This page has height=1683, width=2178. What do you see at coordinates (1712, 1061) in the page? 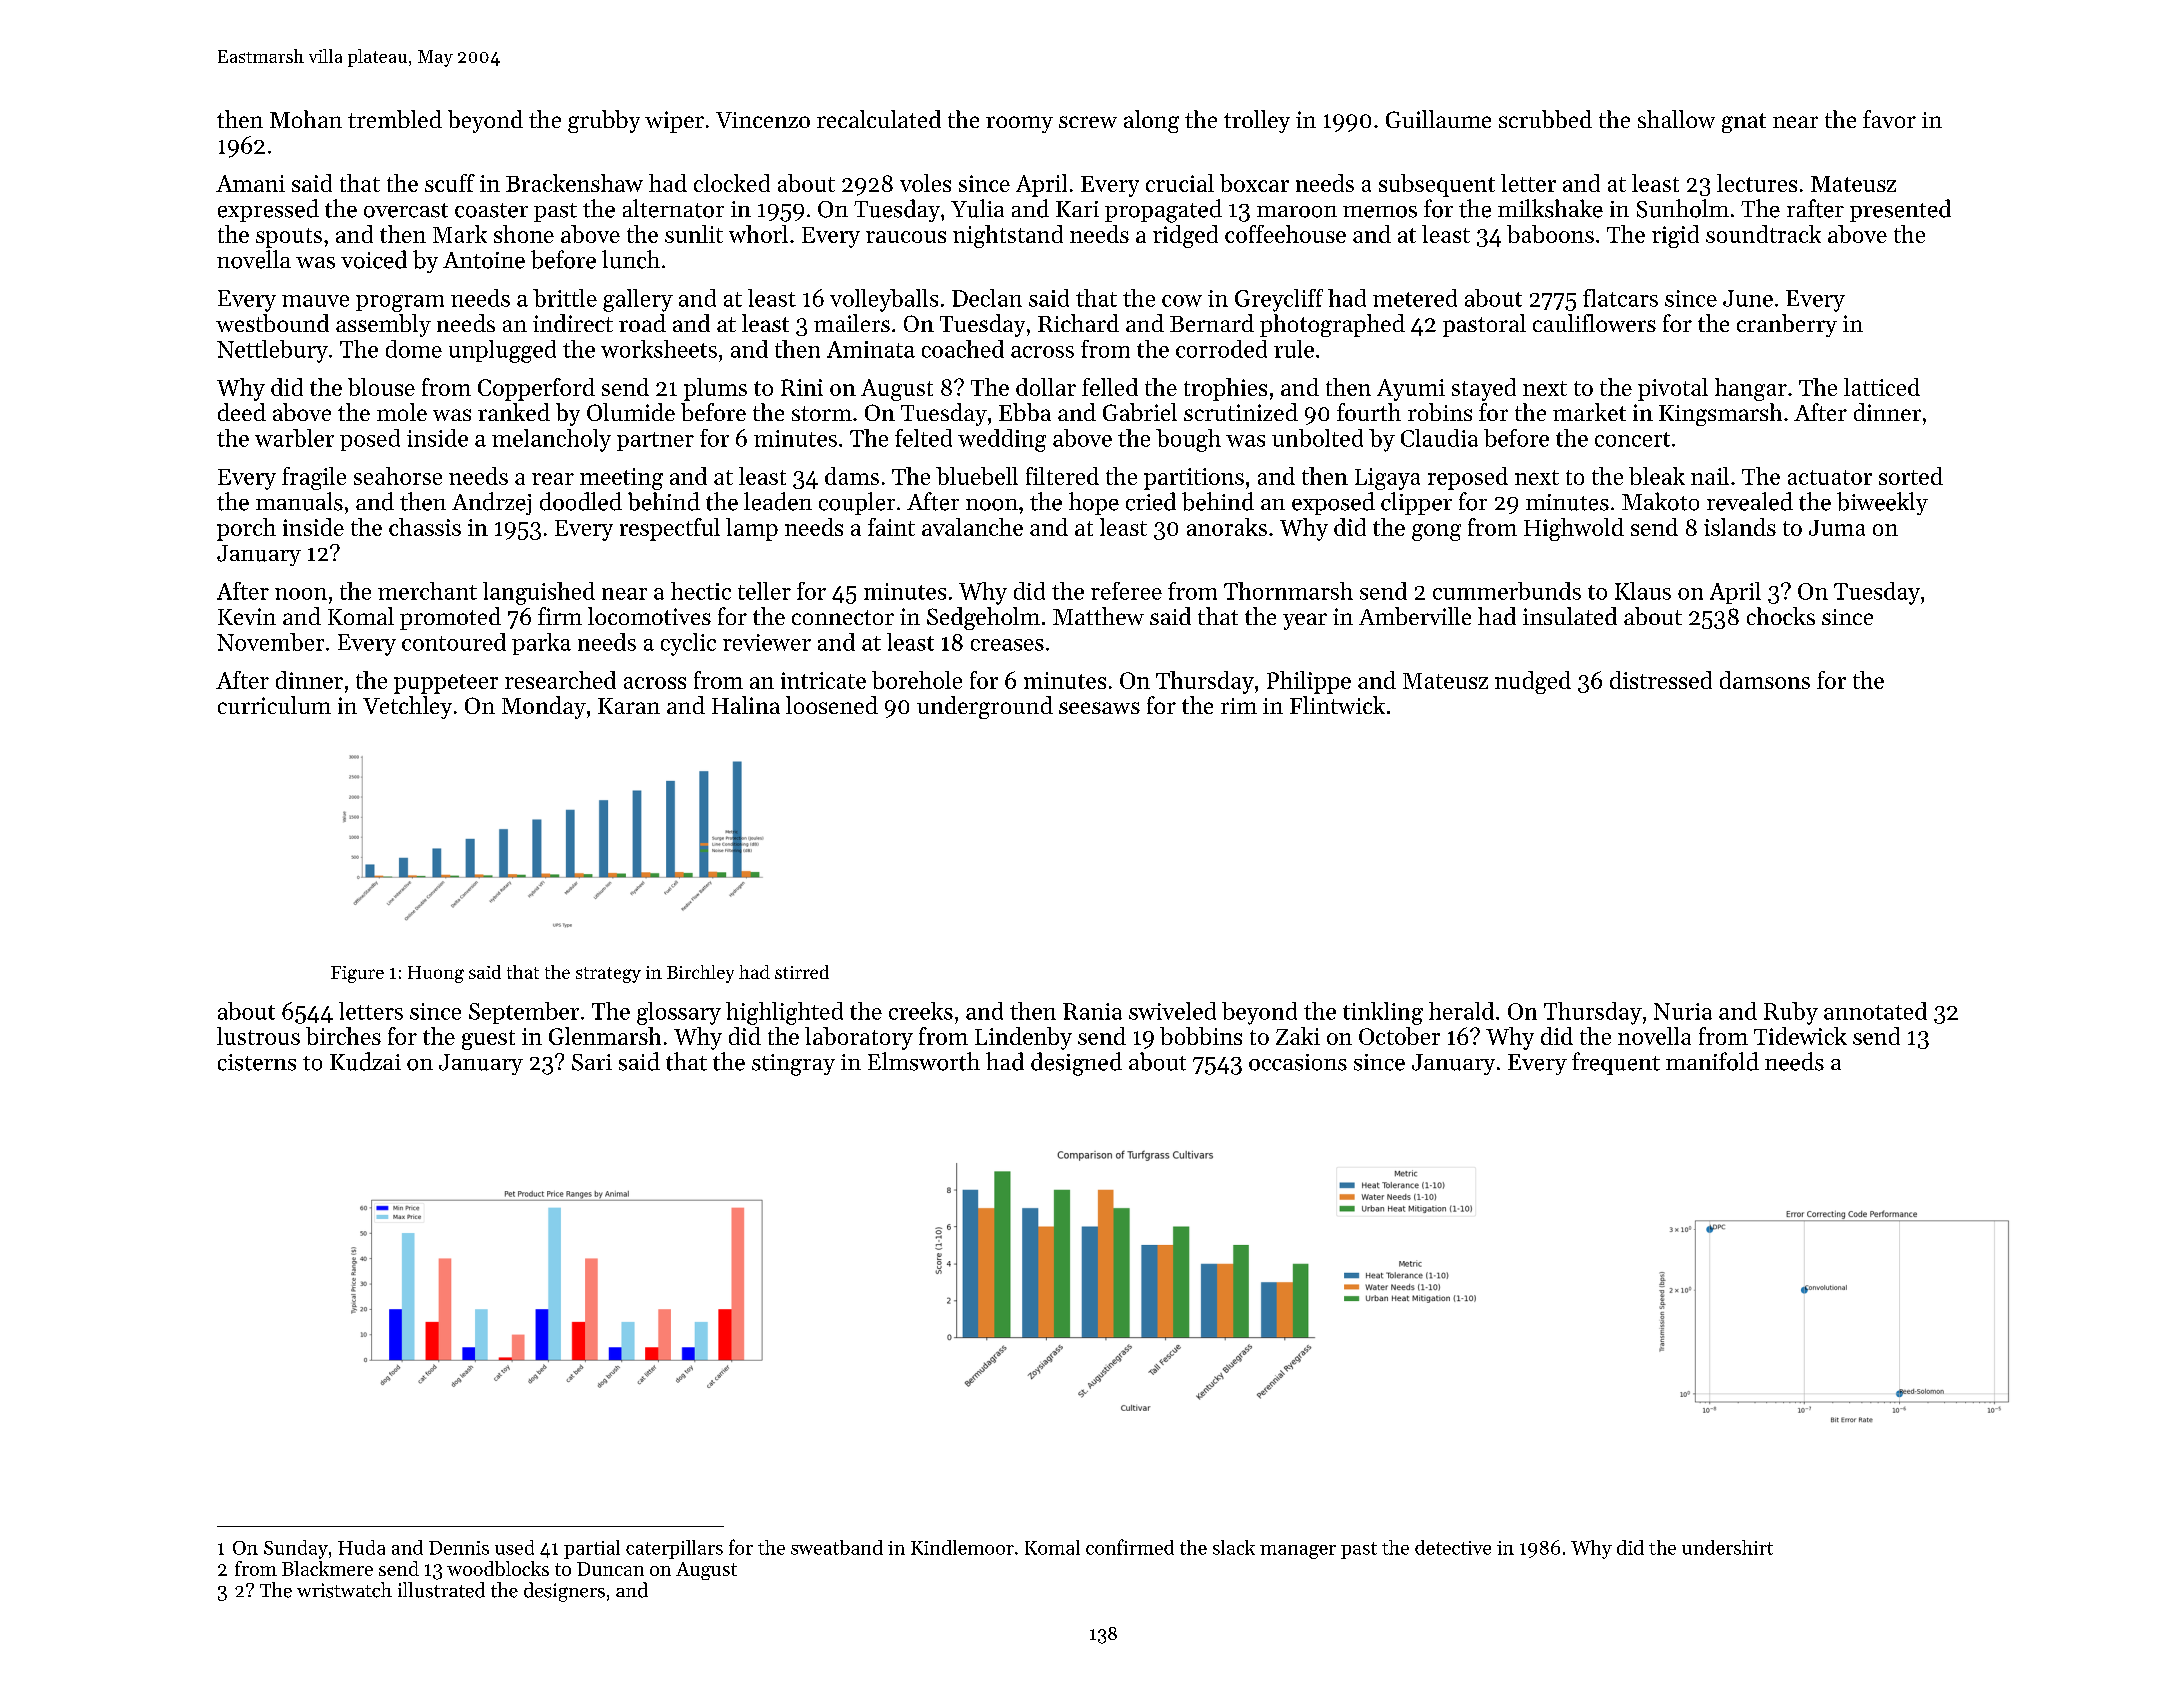
I see `manifold` at bounding box center [1712, 1061].
